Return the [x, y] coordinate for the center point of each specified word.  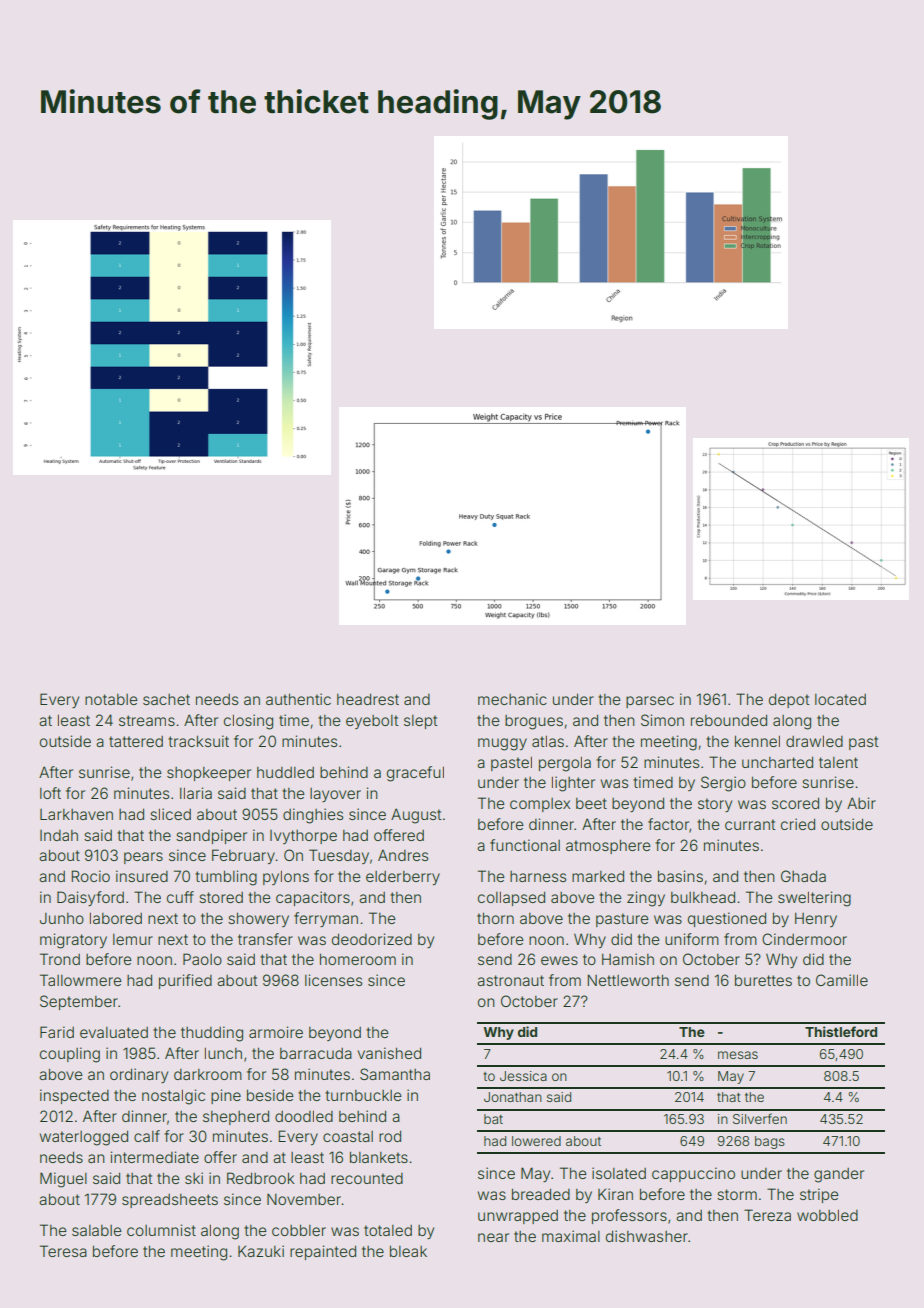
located [840, 699]
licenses [333, 980]
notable [111, 699]
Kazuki [261, 1251]
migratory [73, 941]
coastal [348, 1136]
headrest [368, 699]
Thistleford [841, 1031]
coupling [70, 1055]
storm [737, 1194]
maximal [571, 1236]
